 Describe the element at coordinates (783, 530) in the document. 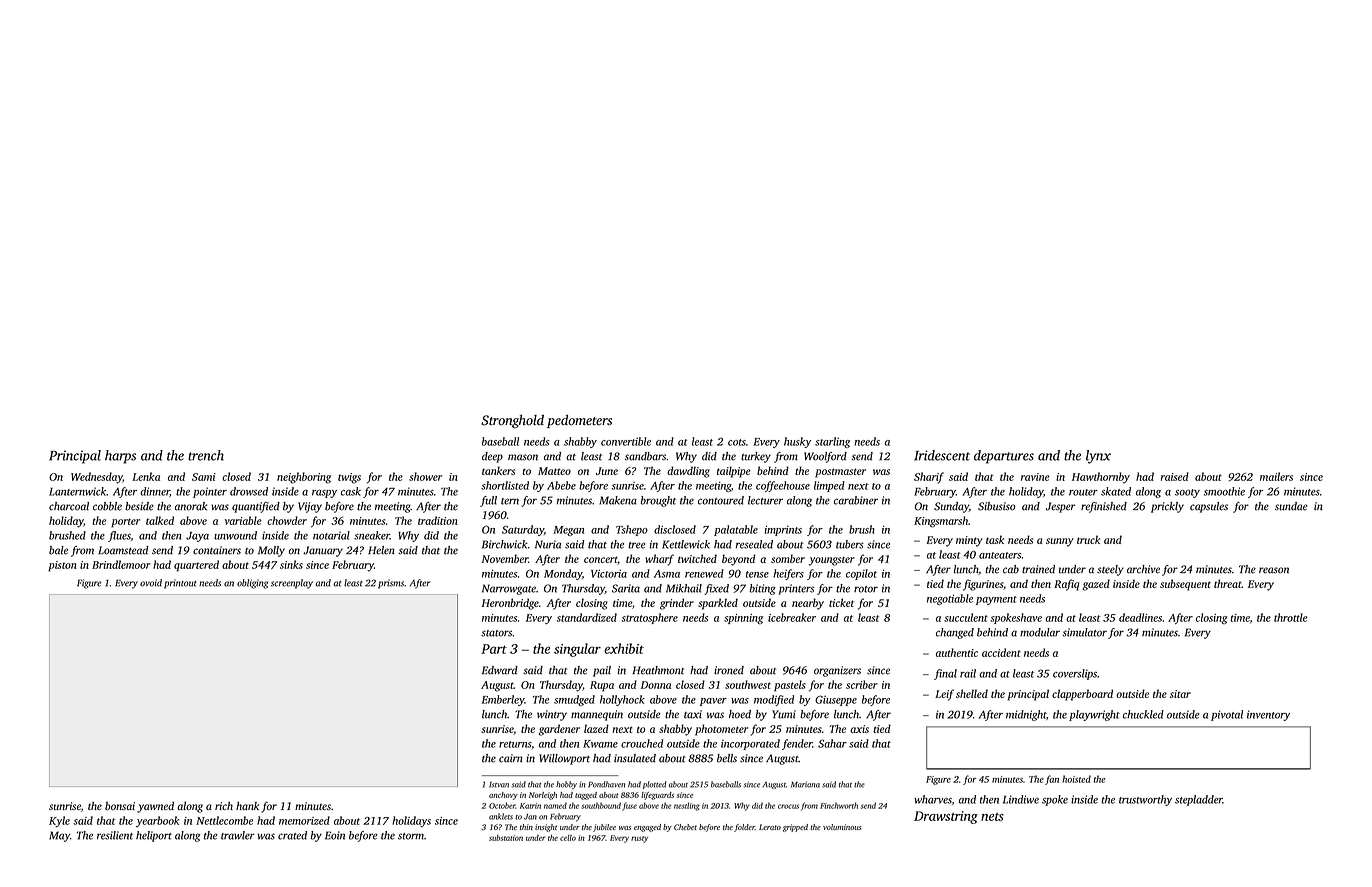

I see `imprints` at that location.
